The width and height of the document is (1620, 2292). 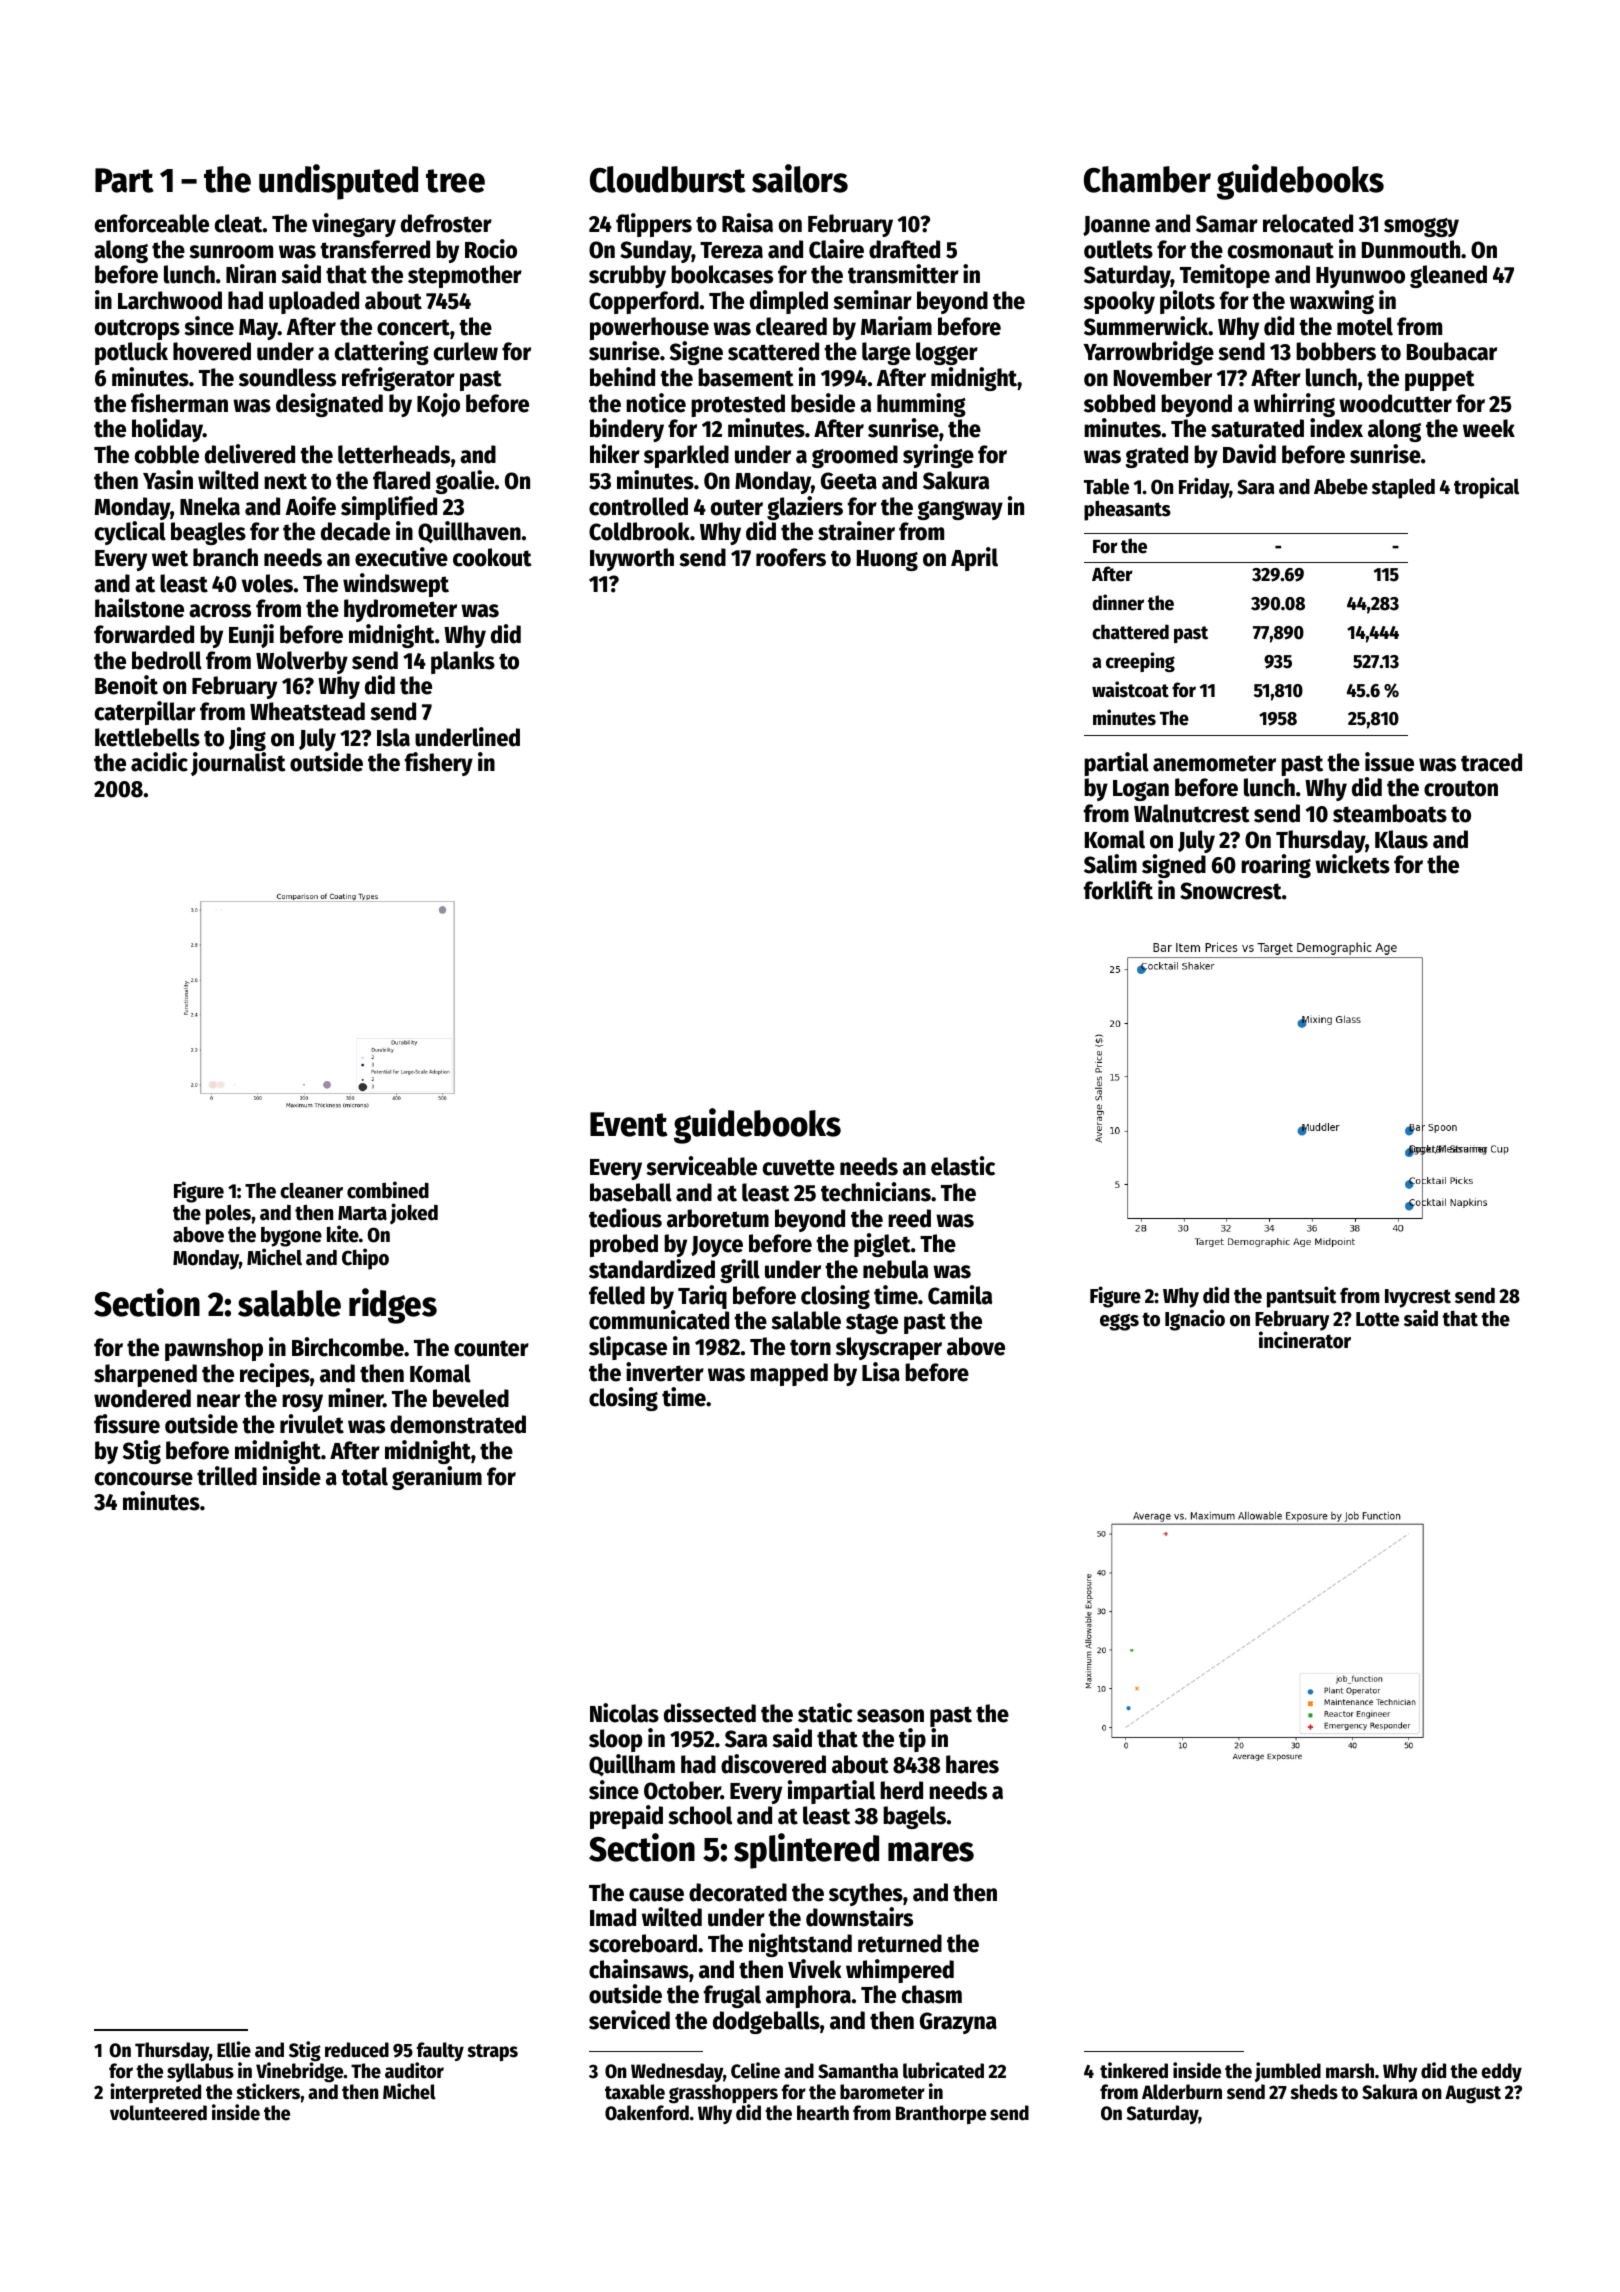 I want to click on pawnshop, so click(x=214, y=1349).
